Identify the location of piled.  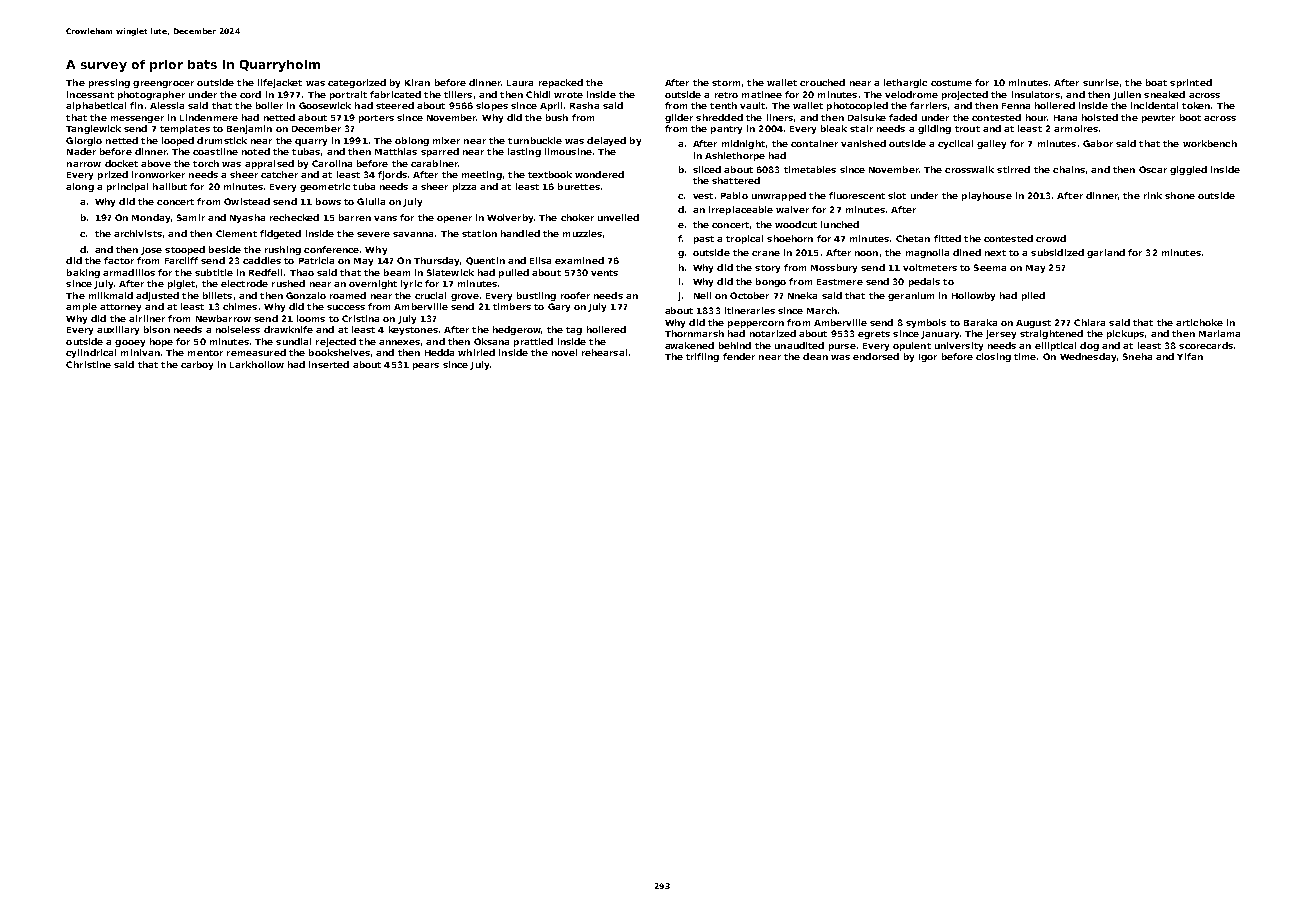
(1033, 296).
